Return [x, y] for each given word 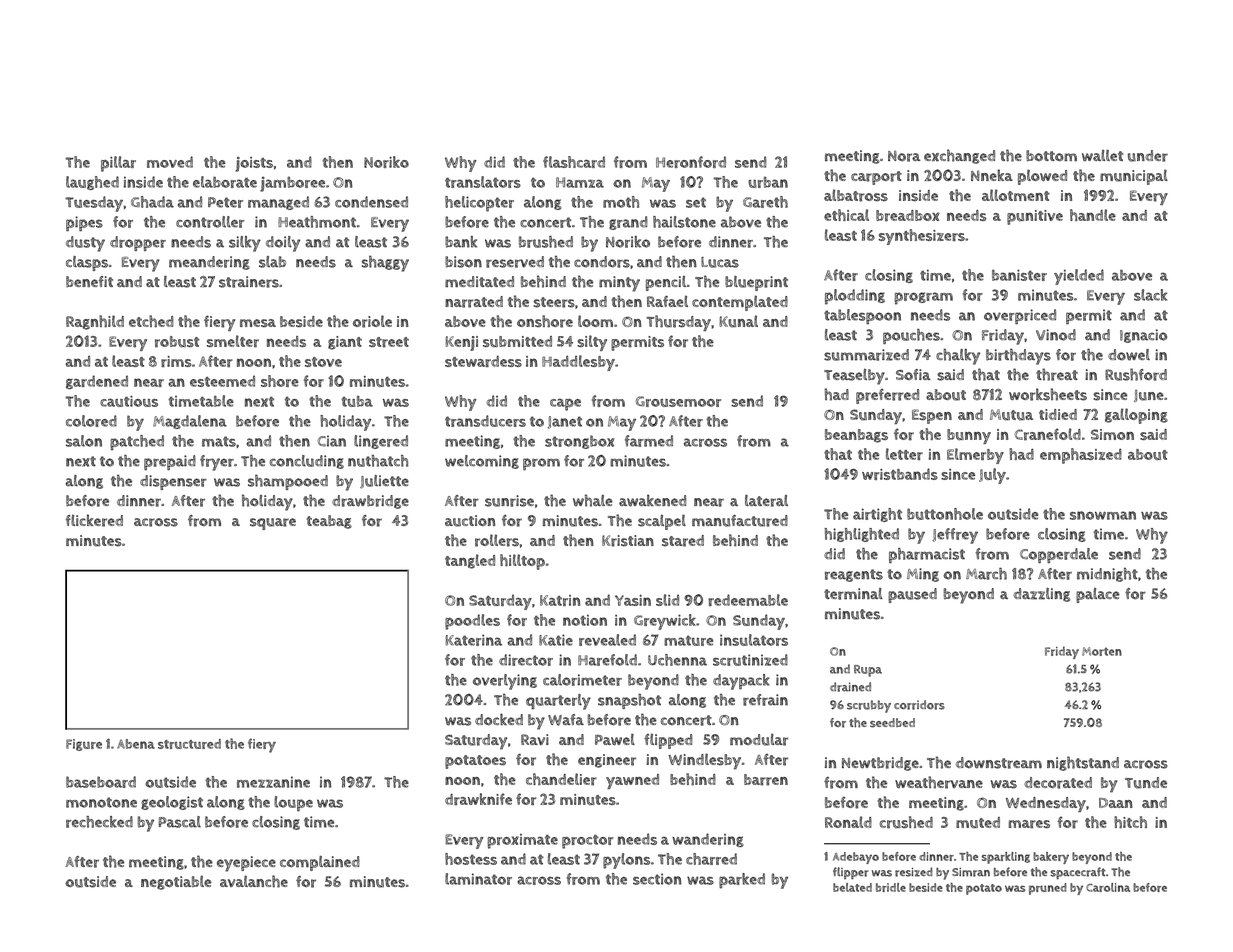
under [1148, 156]
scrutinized [750, 660]
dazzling [1041, 595]
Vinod [1056, 335]
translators [483, 182]
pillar [118, 164]
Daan [1116, 803]
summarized [866, 355]
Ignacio [1143, 336]
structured [189, 744]
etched [151, 321]
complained [320, 863]
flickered [94, 520]
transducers [485, 421]
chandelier [561, 779]
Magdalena [190, 422]
